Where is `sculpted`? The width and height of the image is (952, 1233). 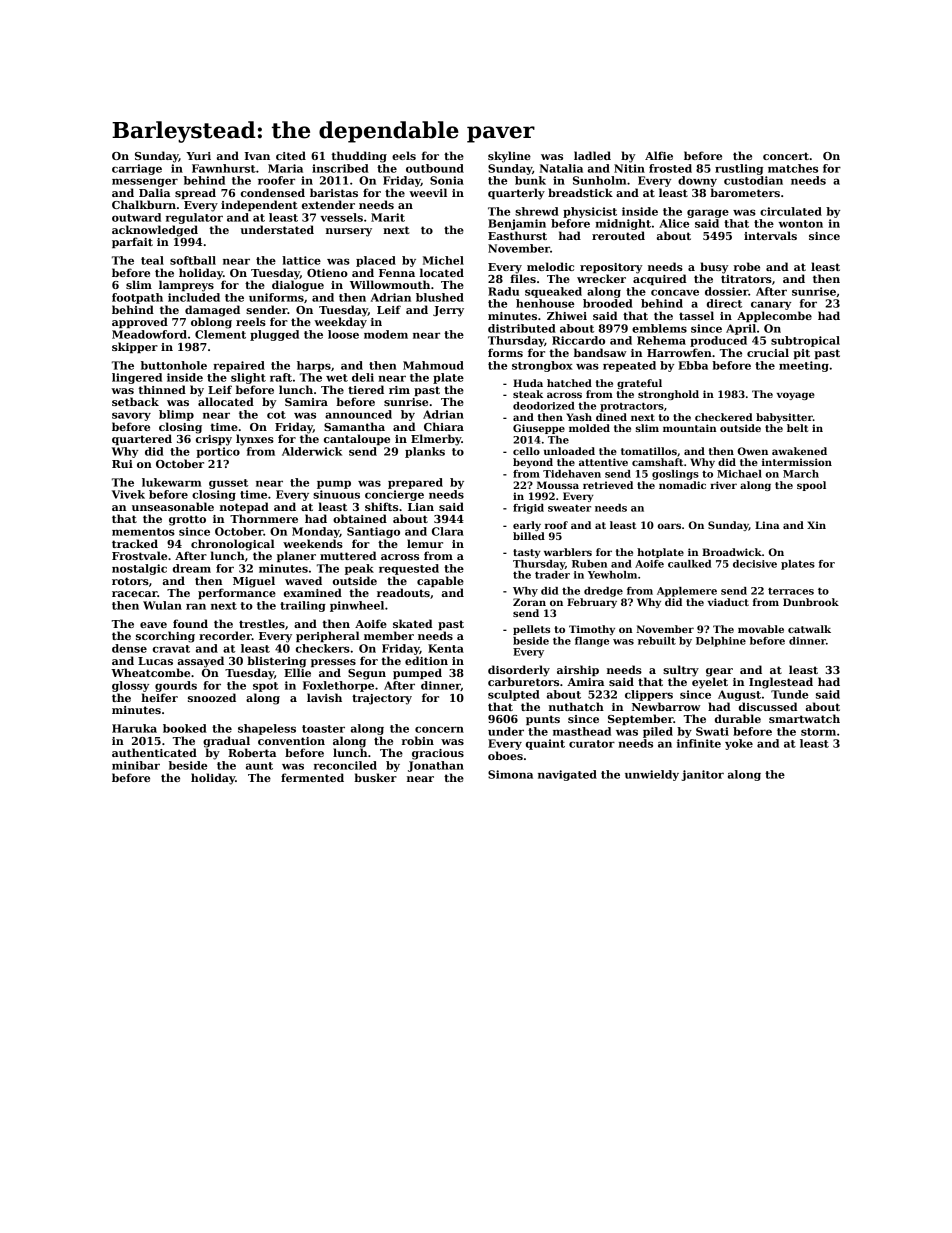 sculpted is located at coordinates (514, 695).
